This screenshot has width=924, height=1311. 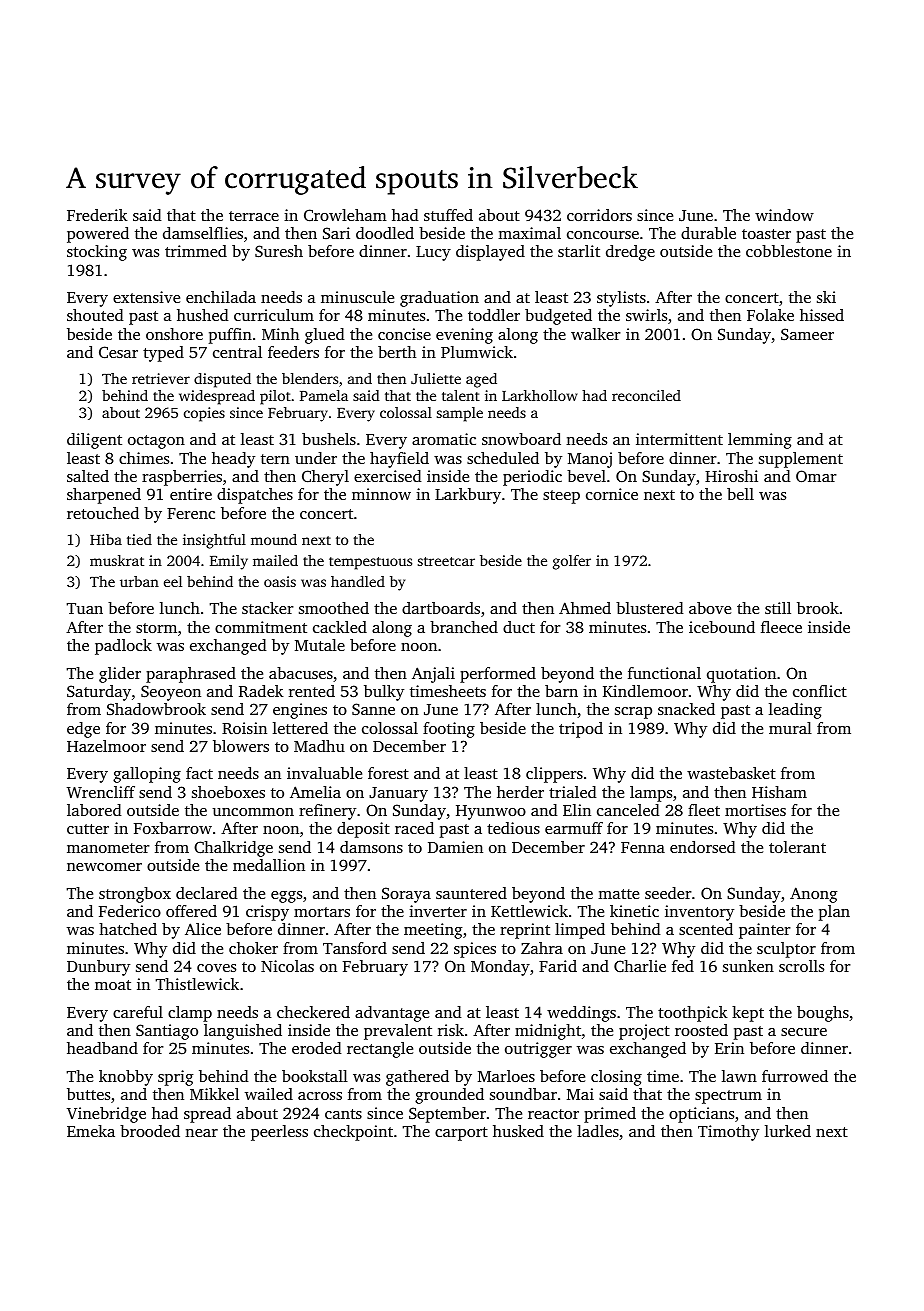 What do you see at coordinates (816, 476) in the screenshot?
I see `Omar` at bounding box center [816, 476].
